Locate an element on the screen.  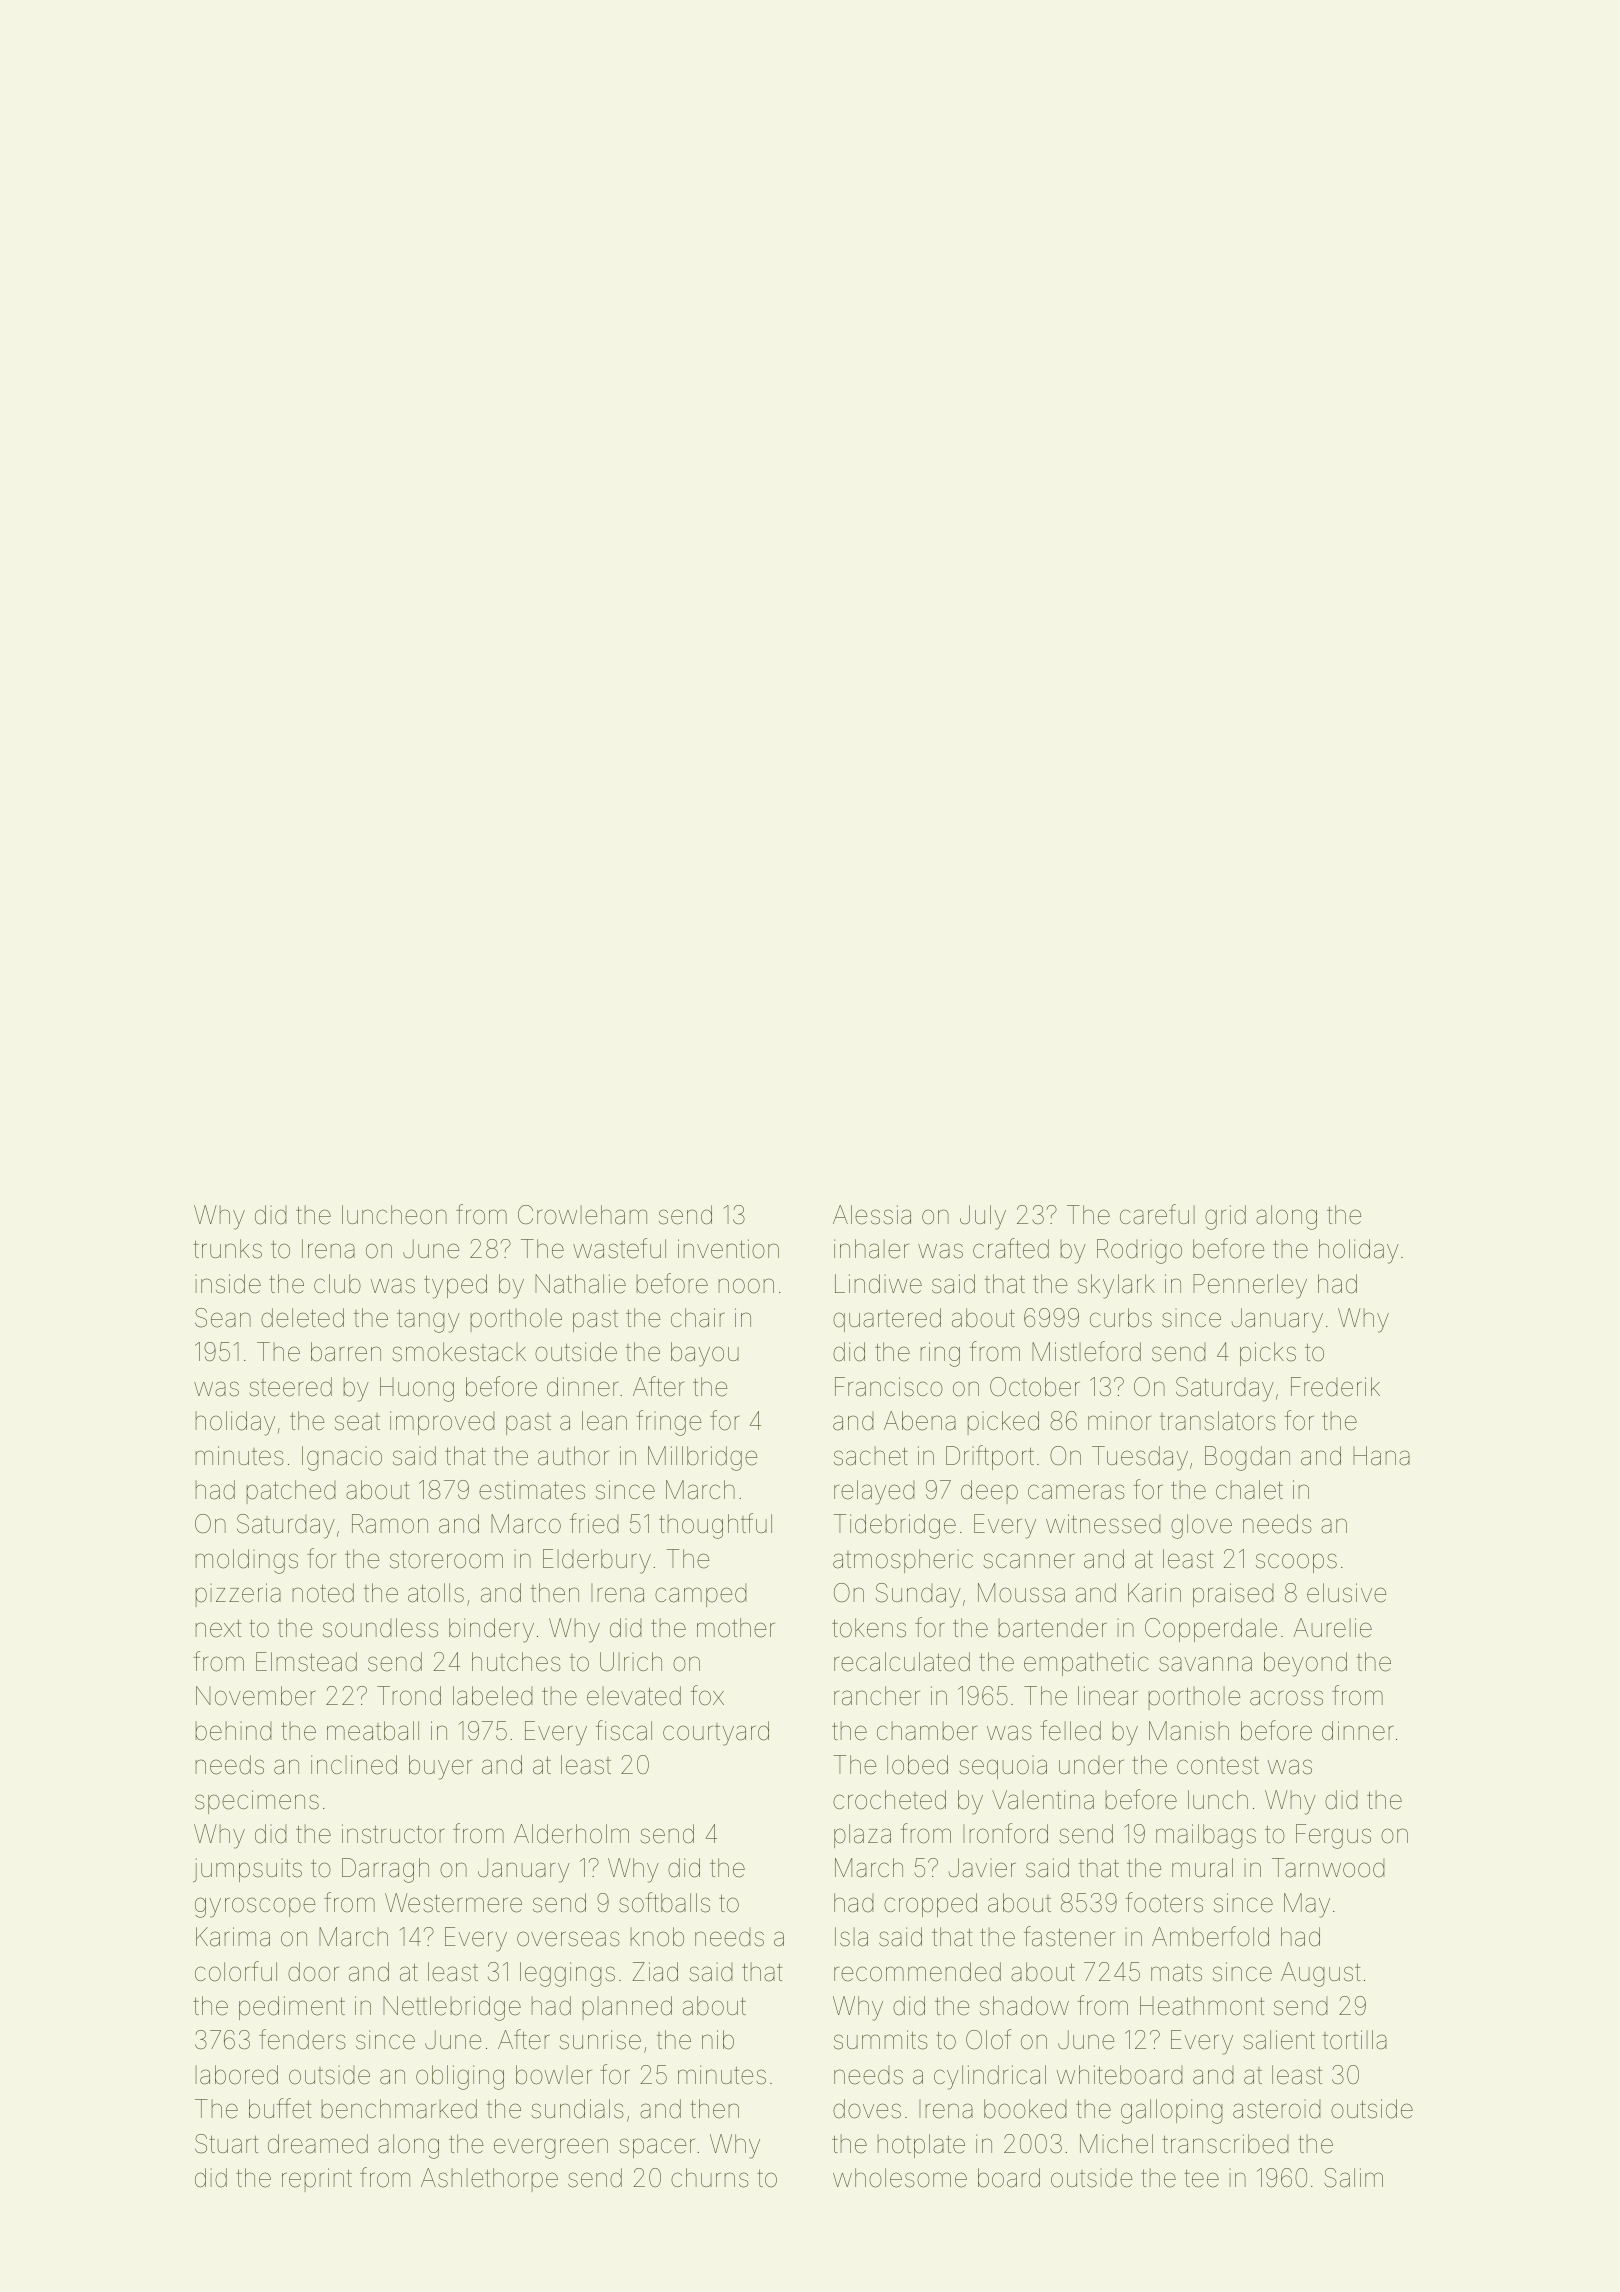
Ignacio is located at coordinates (342, 1458).
